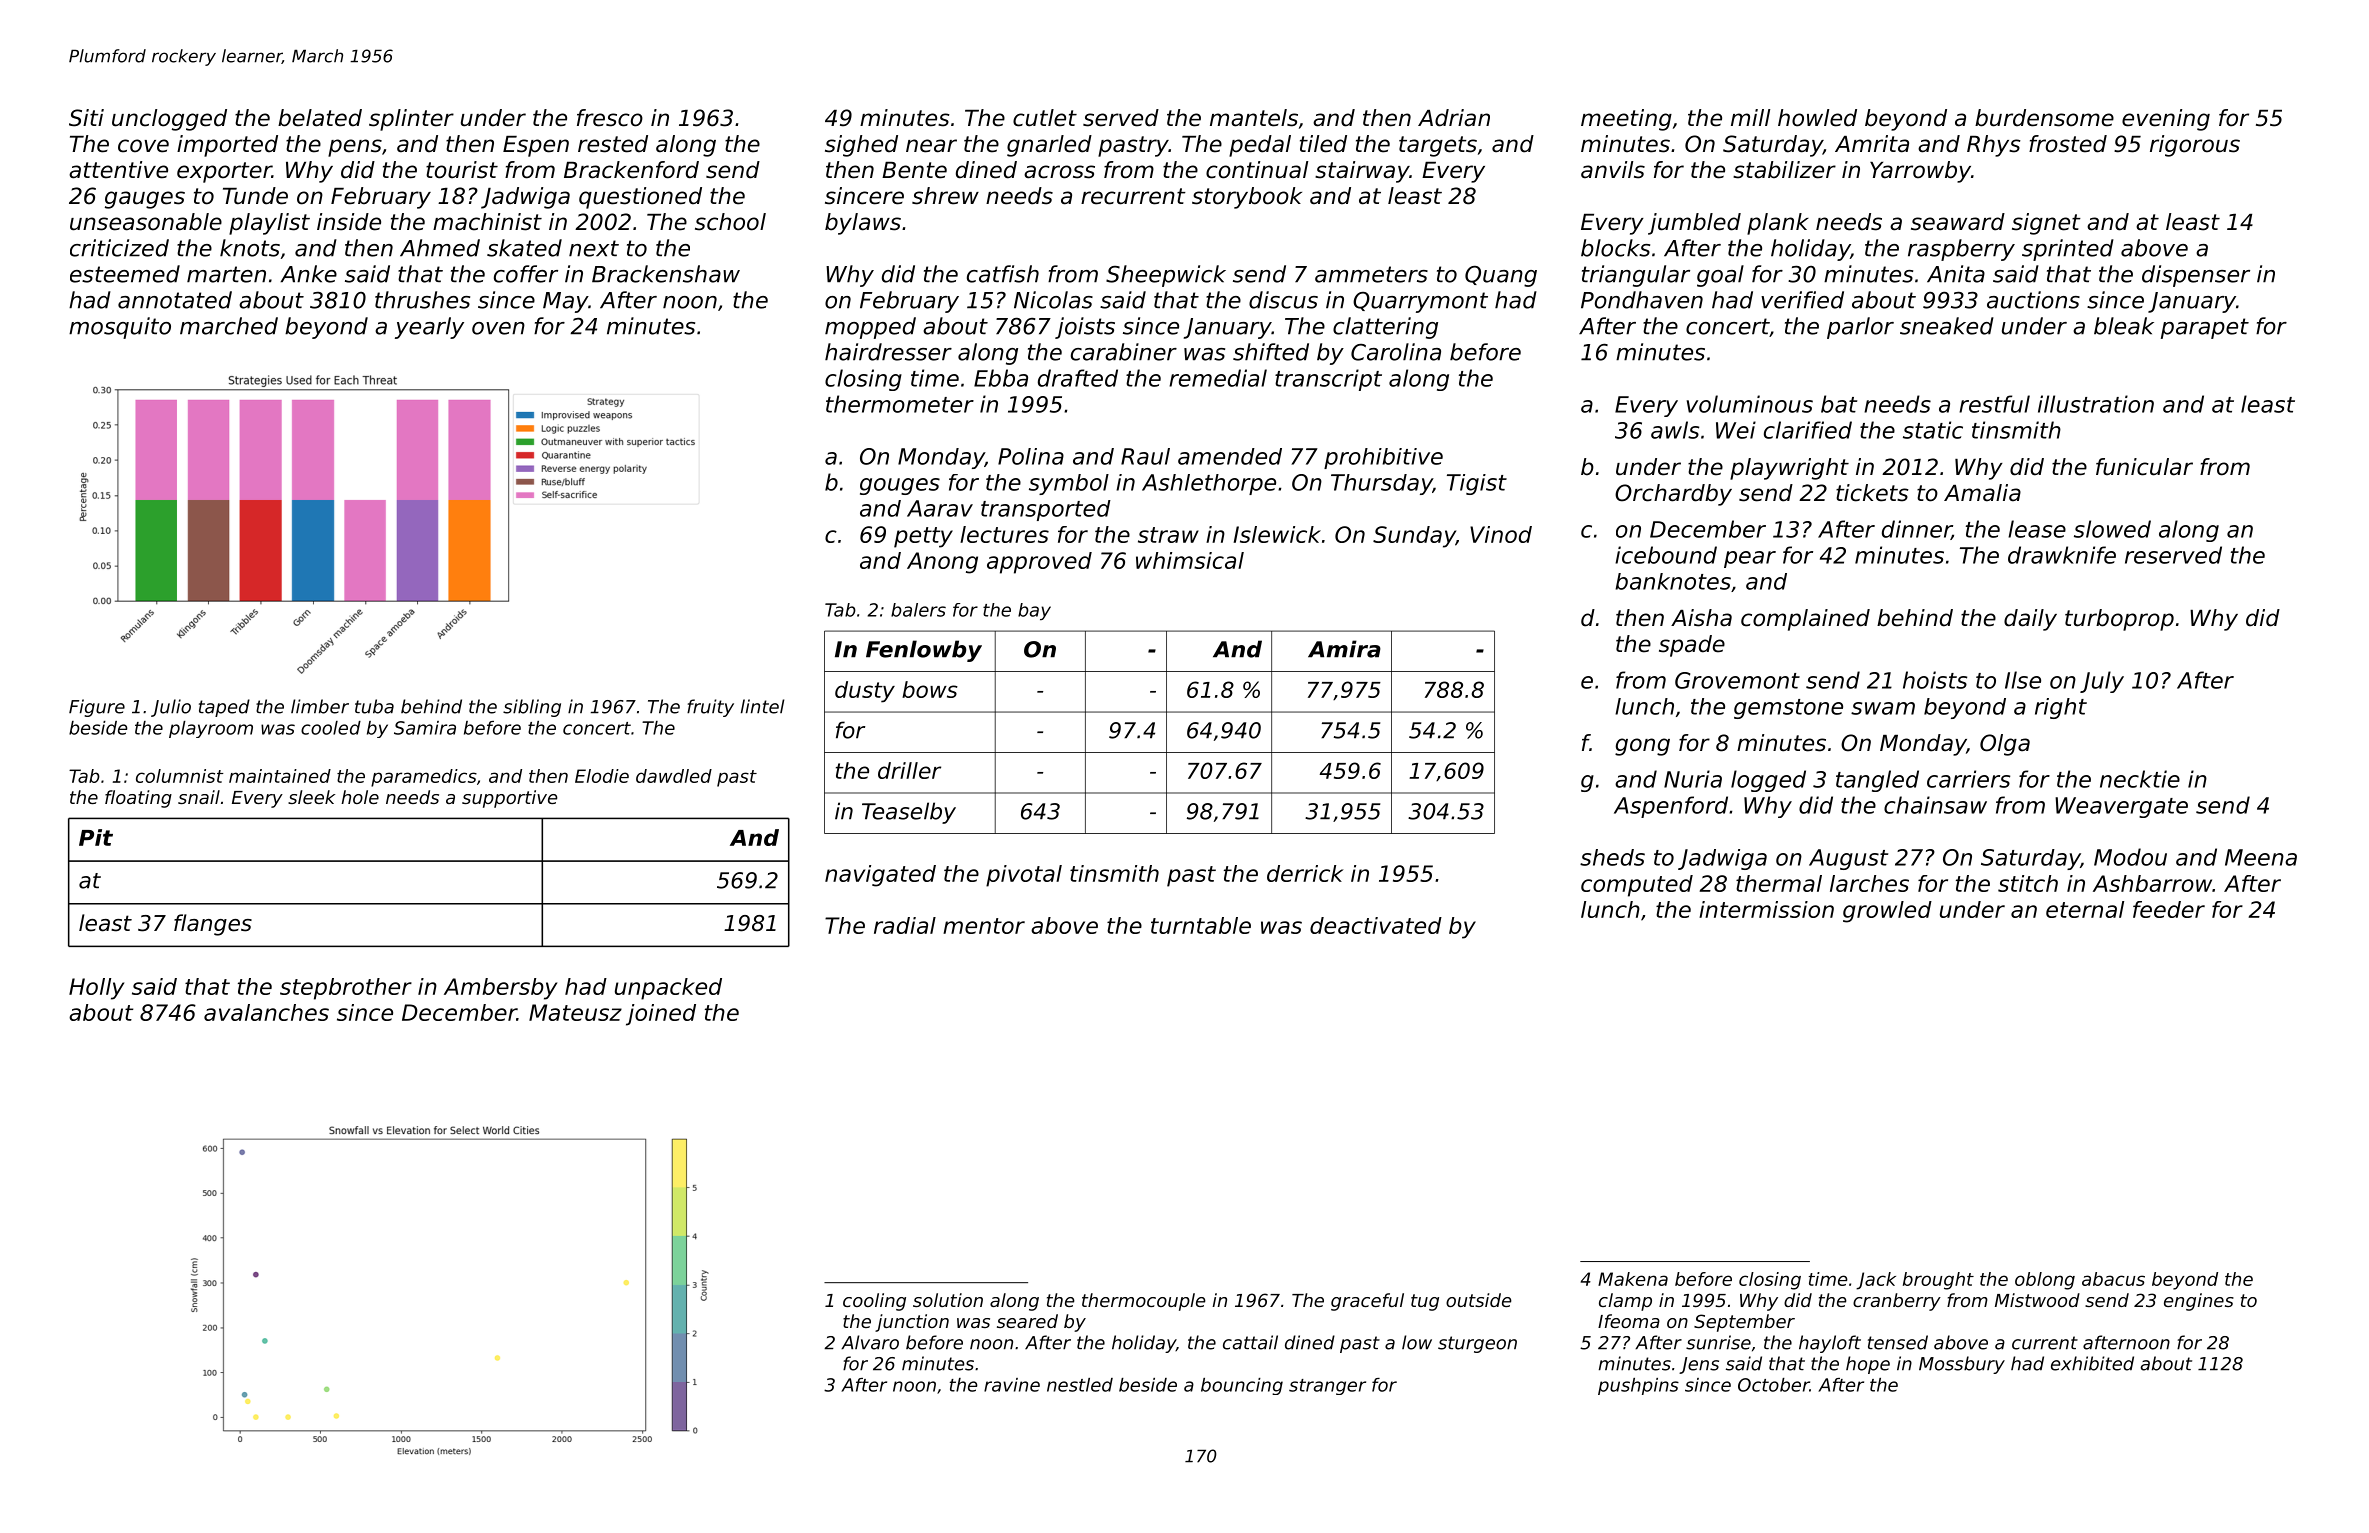 This page has width=2369, height=1533. I want to click on tickets, so click(1872, 493).
